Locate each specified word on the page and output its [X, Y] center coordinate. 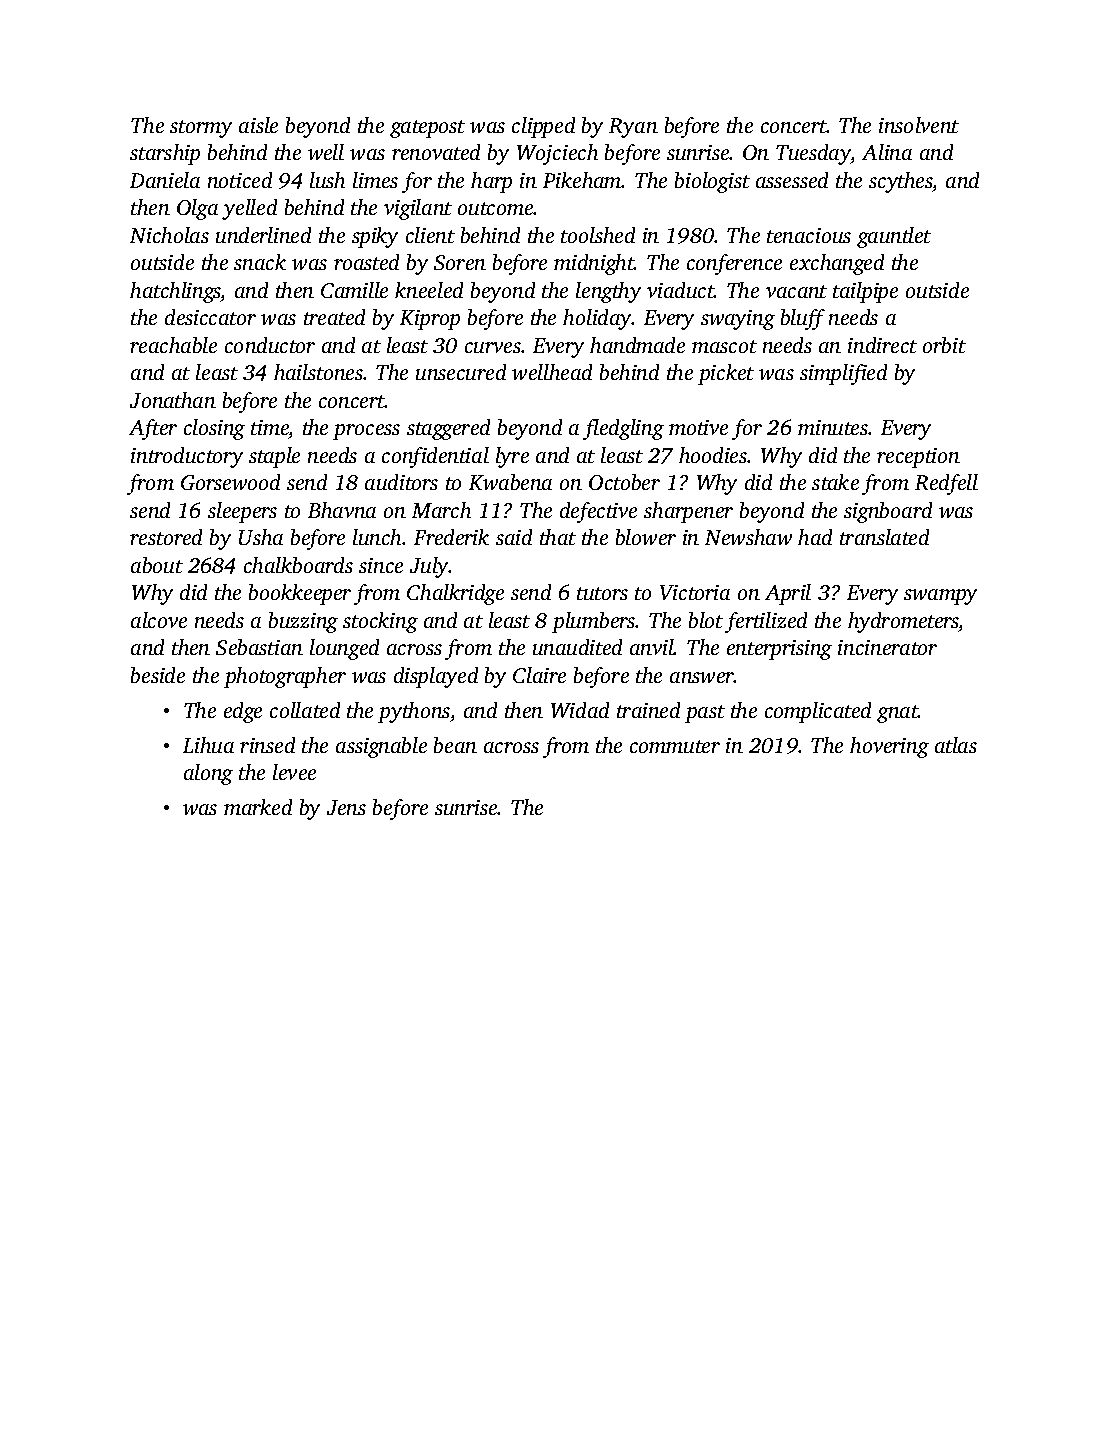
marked [258, 807]
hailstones [318, 372]
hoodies [713, 455]
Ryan [633, 128]
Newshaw [748, 537]
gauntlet [894, 237]
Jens [346, 807]
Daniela [165, 180]
